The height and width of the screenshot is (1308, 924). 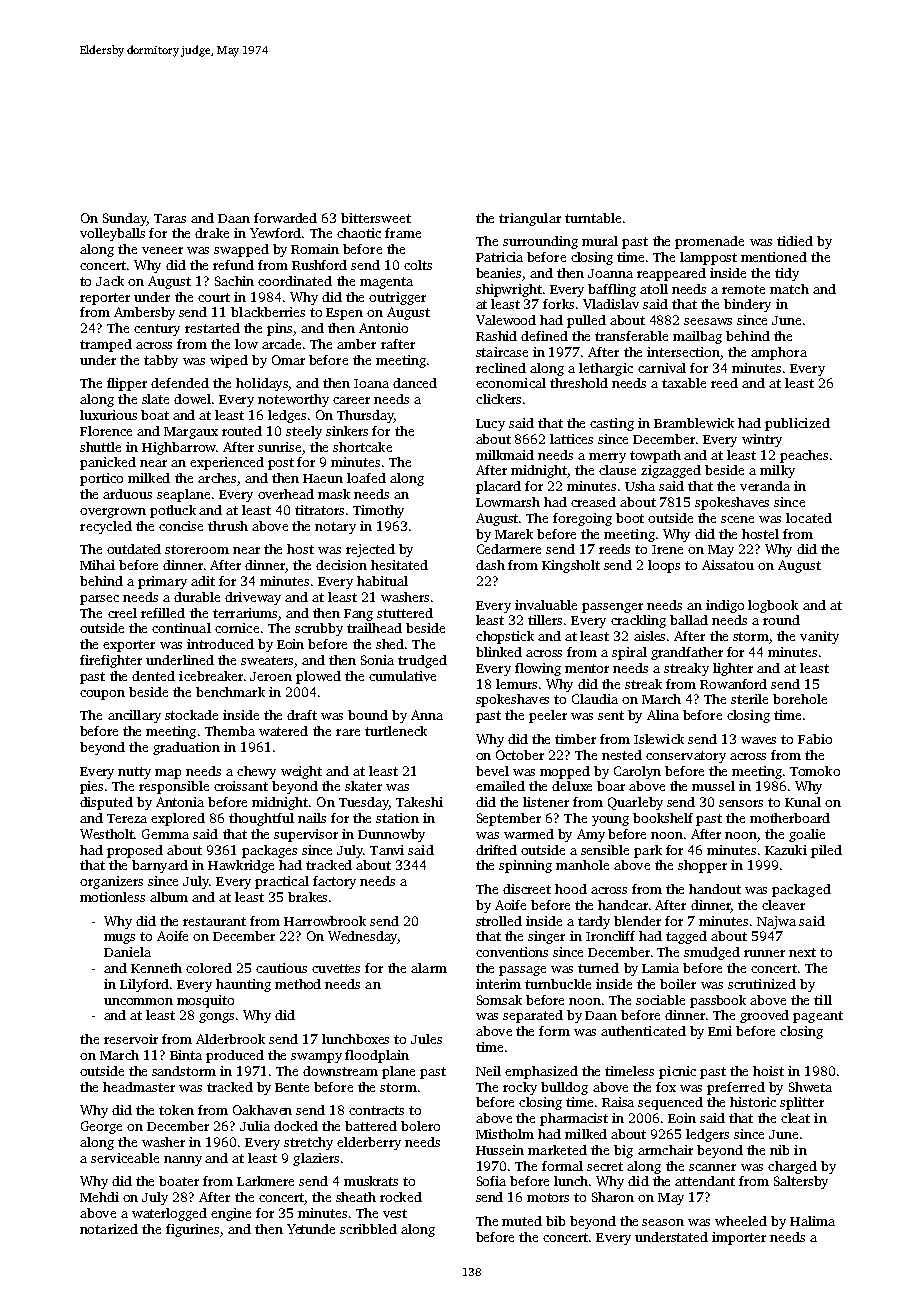 What do you see at coordinates (694, 423) in the screenshot?
I see `Bramblewick` at bounding box center [694, 423].
